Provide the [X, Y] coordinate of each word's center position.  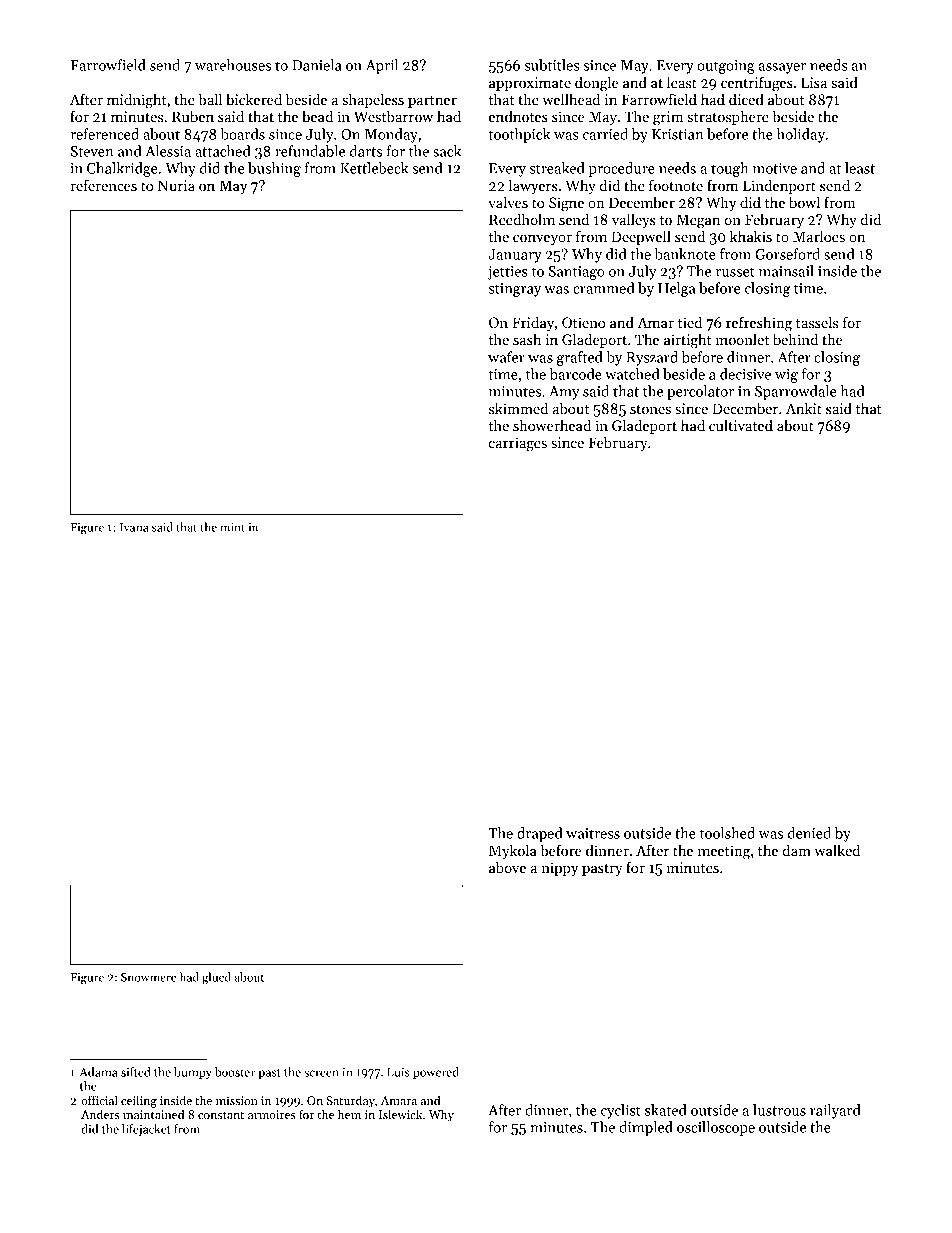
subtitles [552, 65]
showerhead [552, 425]
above [507, 867]
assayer [782, 68]
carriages [518, 444]
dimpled [646, 1128]
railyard [835, 1111]
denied [809, 833]
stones [650, 409]
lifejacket [146, 1130]
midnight [137, 101]
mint [232, 527]
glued [216, 978]
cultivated [741, 425]
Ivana [134, 527]
